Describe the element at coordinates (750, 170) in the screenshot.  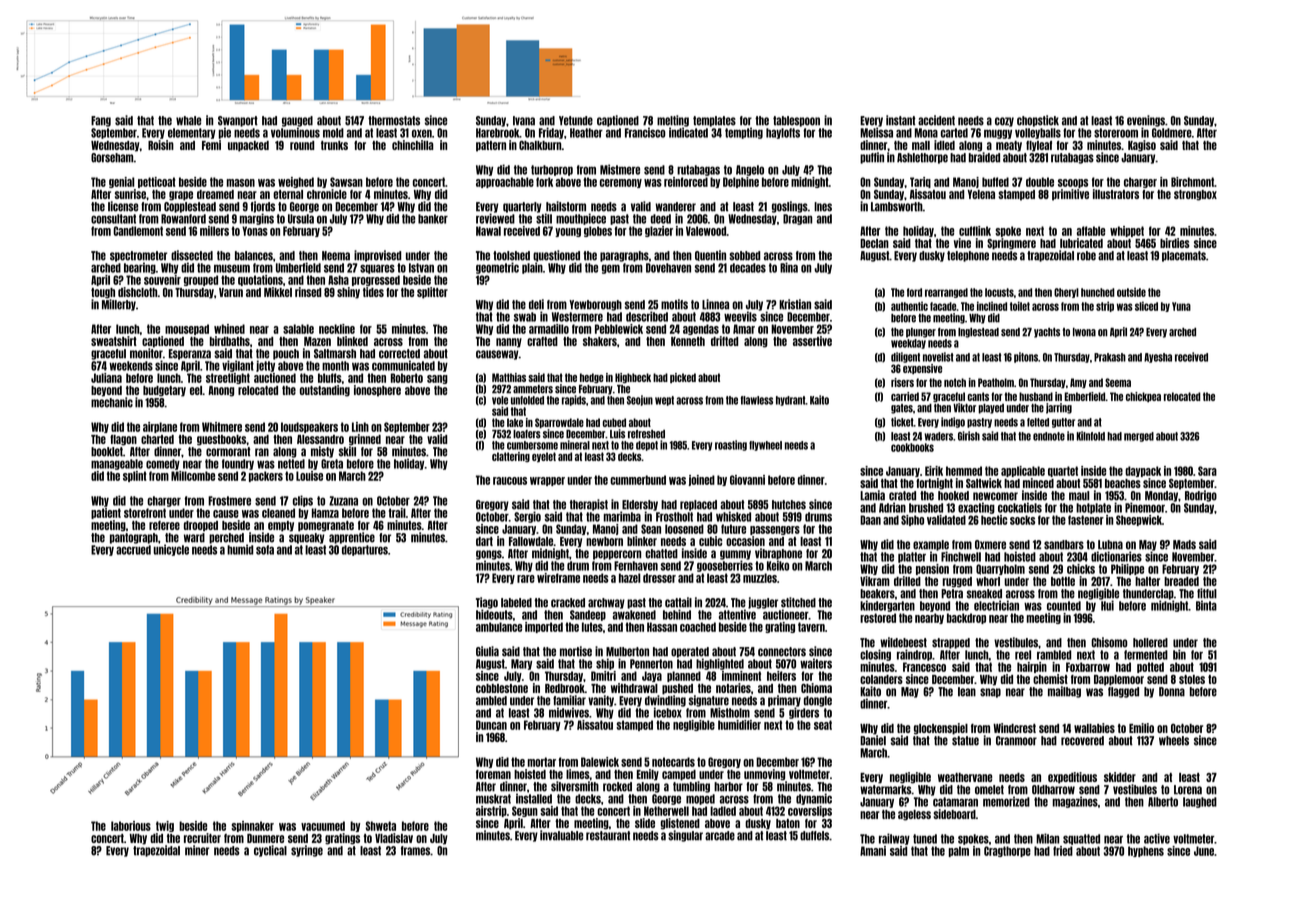
I see `Angelo` at that location.
